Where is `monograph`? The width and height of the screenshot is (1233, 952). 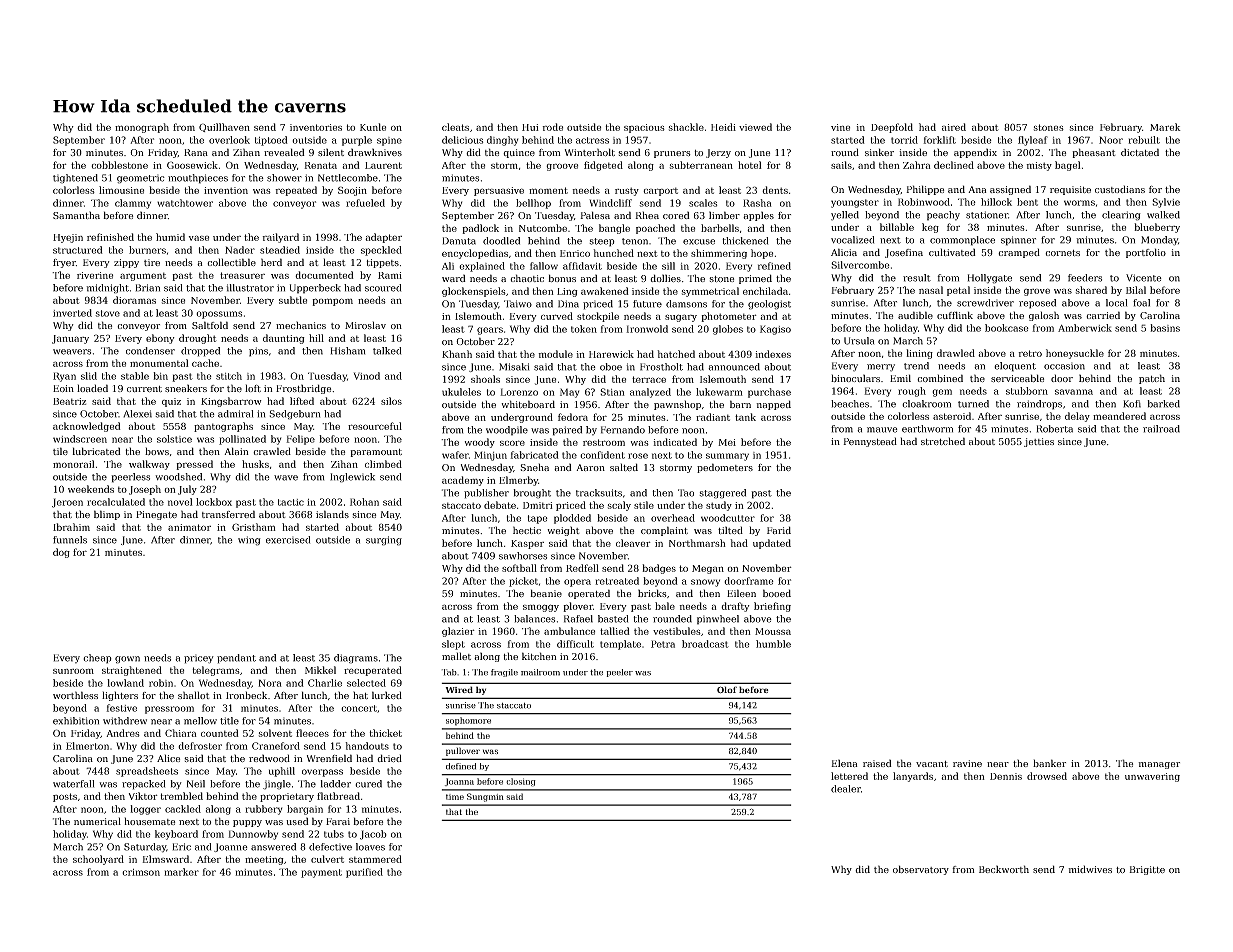 monograph is located at coordinates (142, 128).
